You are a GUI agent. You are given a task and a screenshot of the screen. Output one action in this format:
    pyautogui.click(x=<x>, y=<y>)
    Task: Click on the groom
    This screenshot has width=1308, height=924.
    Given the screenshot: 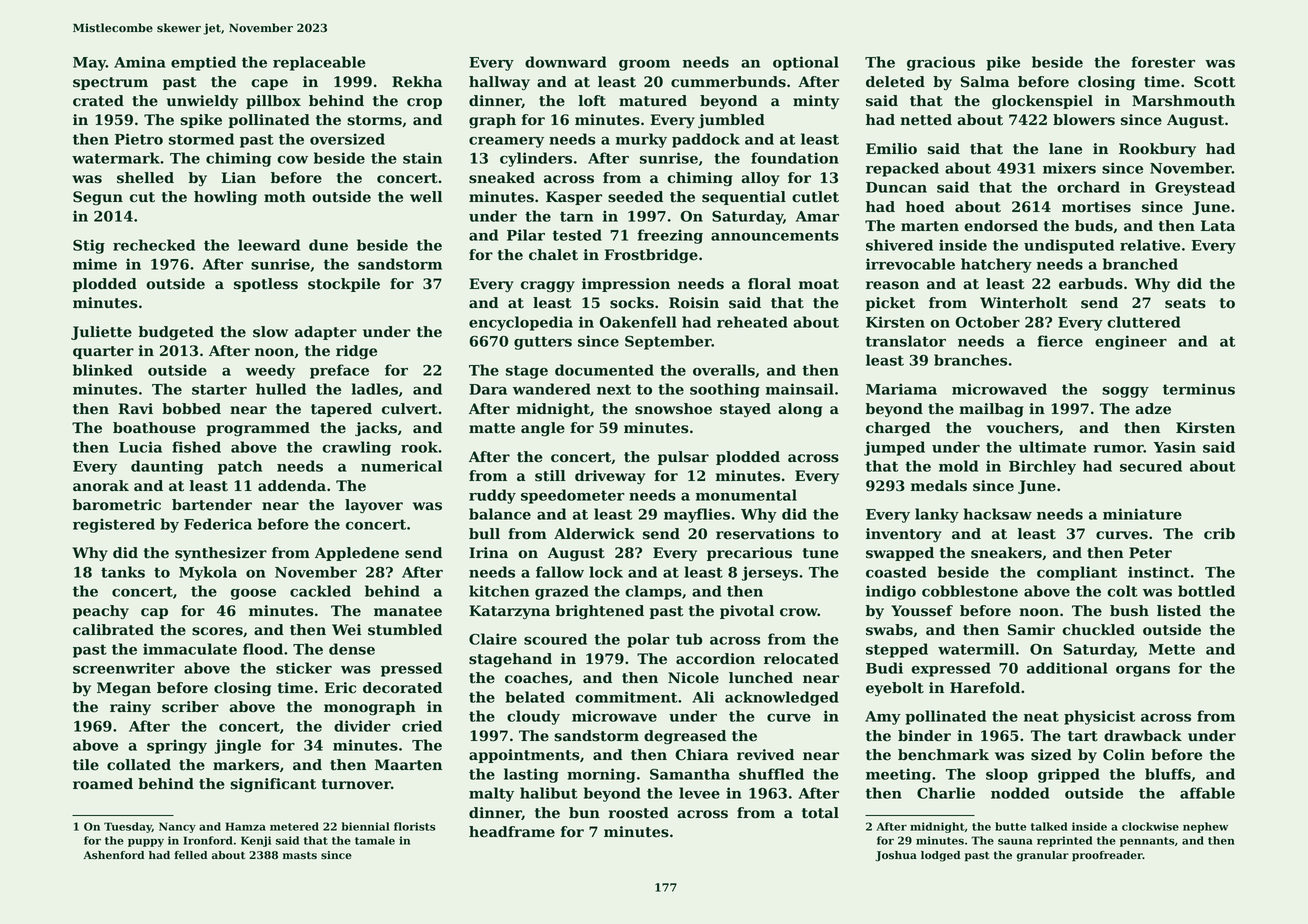 What is the action you would take?
    pyautogui.click(x=644, y=65)
